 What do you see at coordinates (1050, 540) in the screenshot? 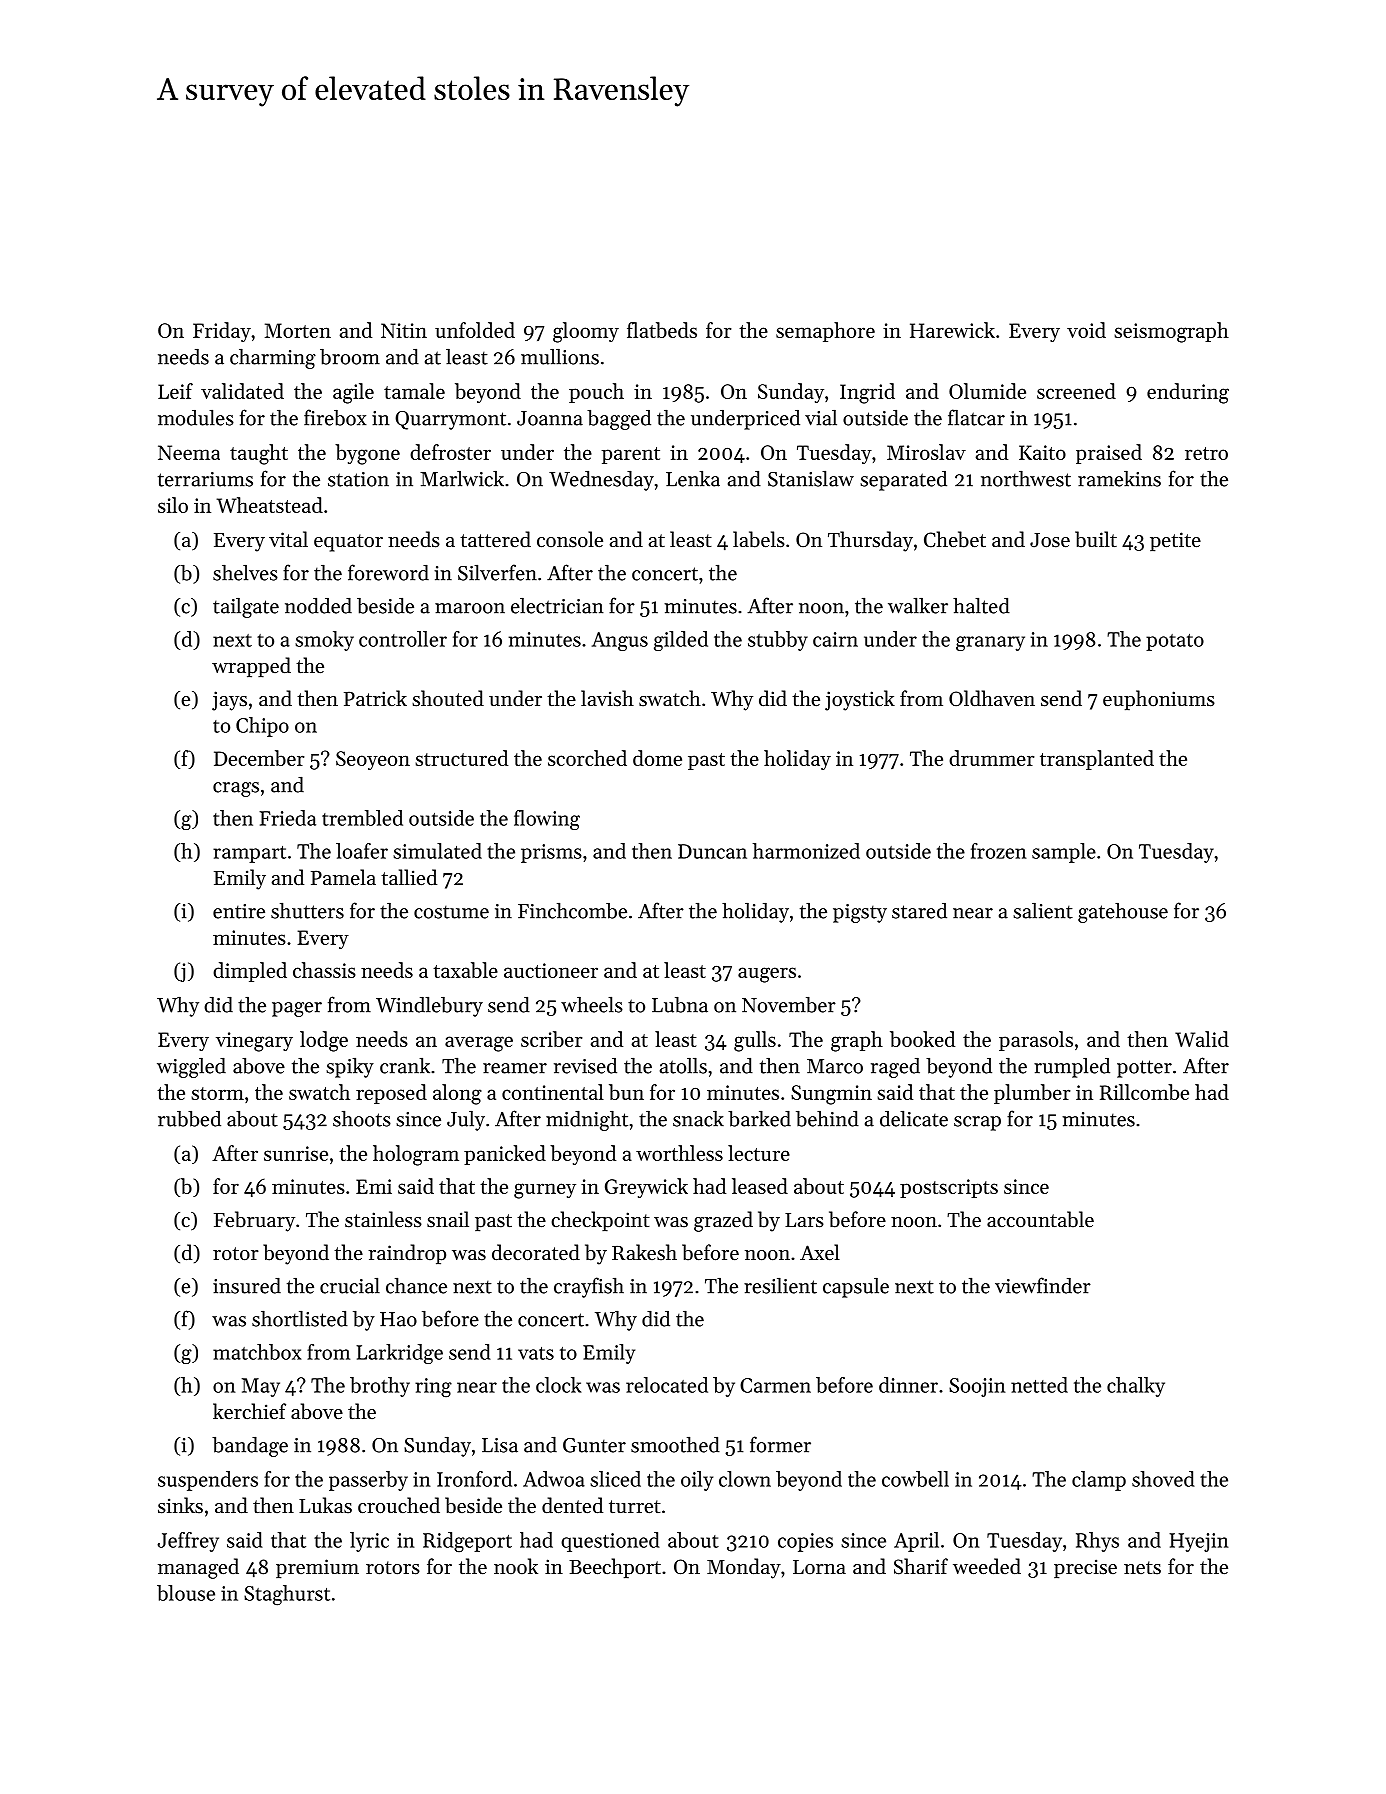
I see `Jose` at bounding box center [1050, 540].
